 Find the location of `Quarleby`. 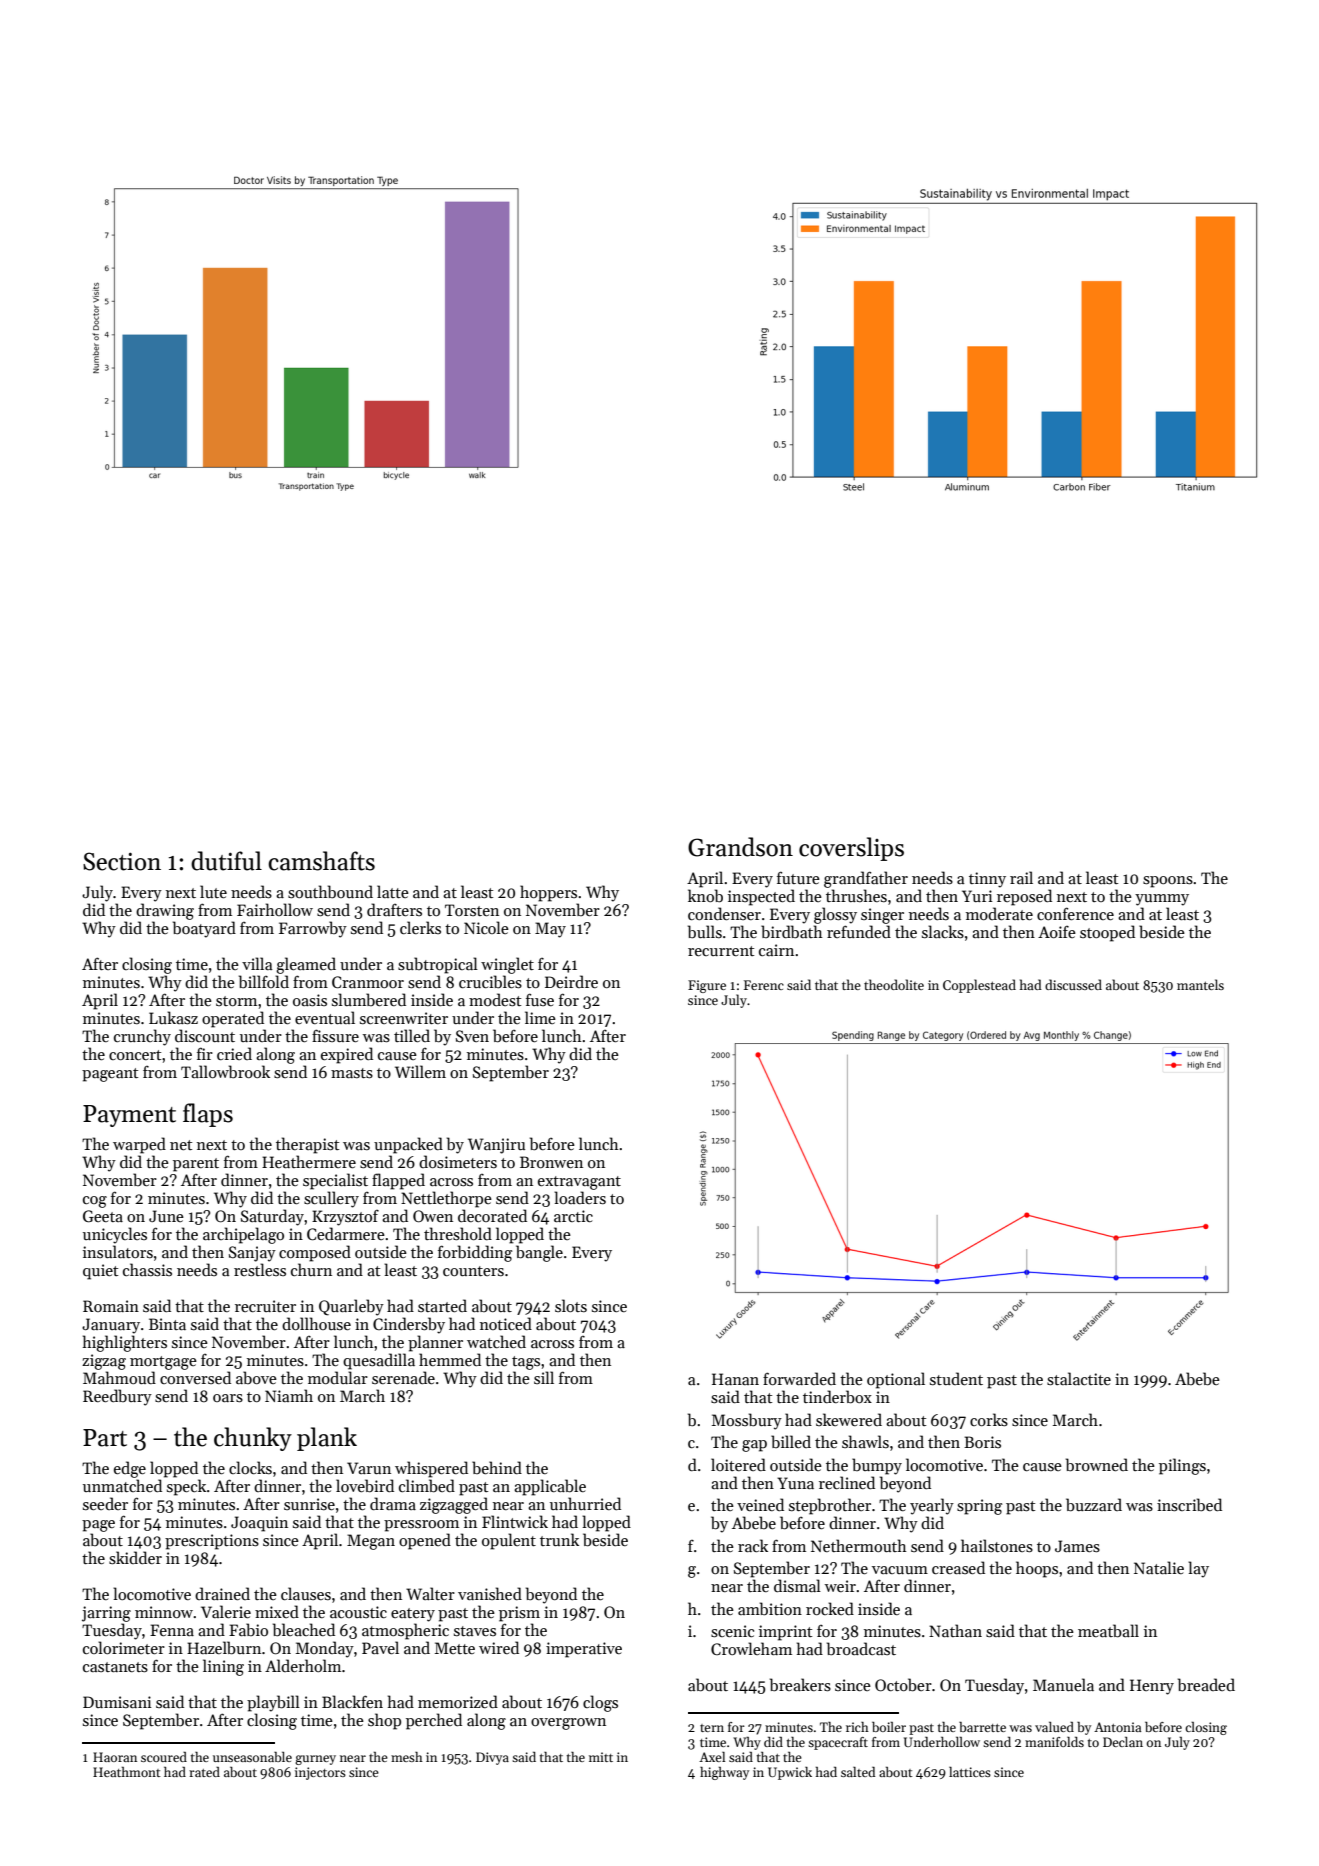

Quarleby is located at coordinates (351, 1307).
